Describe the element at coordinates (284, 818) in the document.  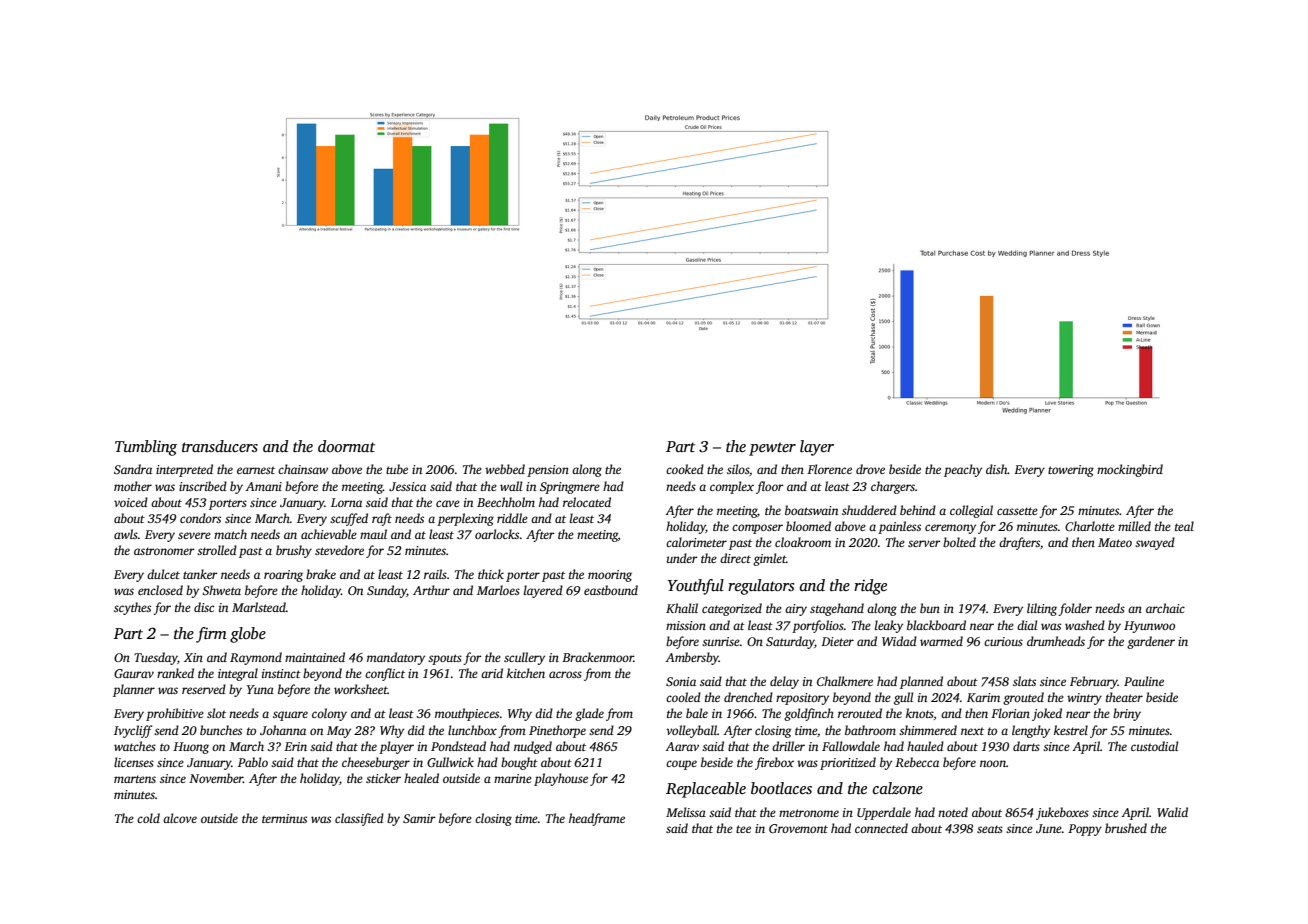
I see `terminus` at that location.
